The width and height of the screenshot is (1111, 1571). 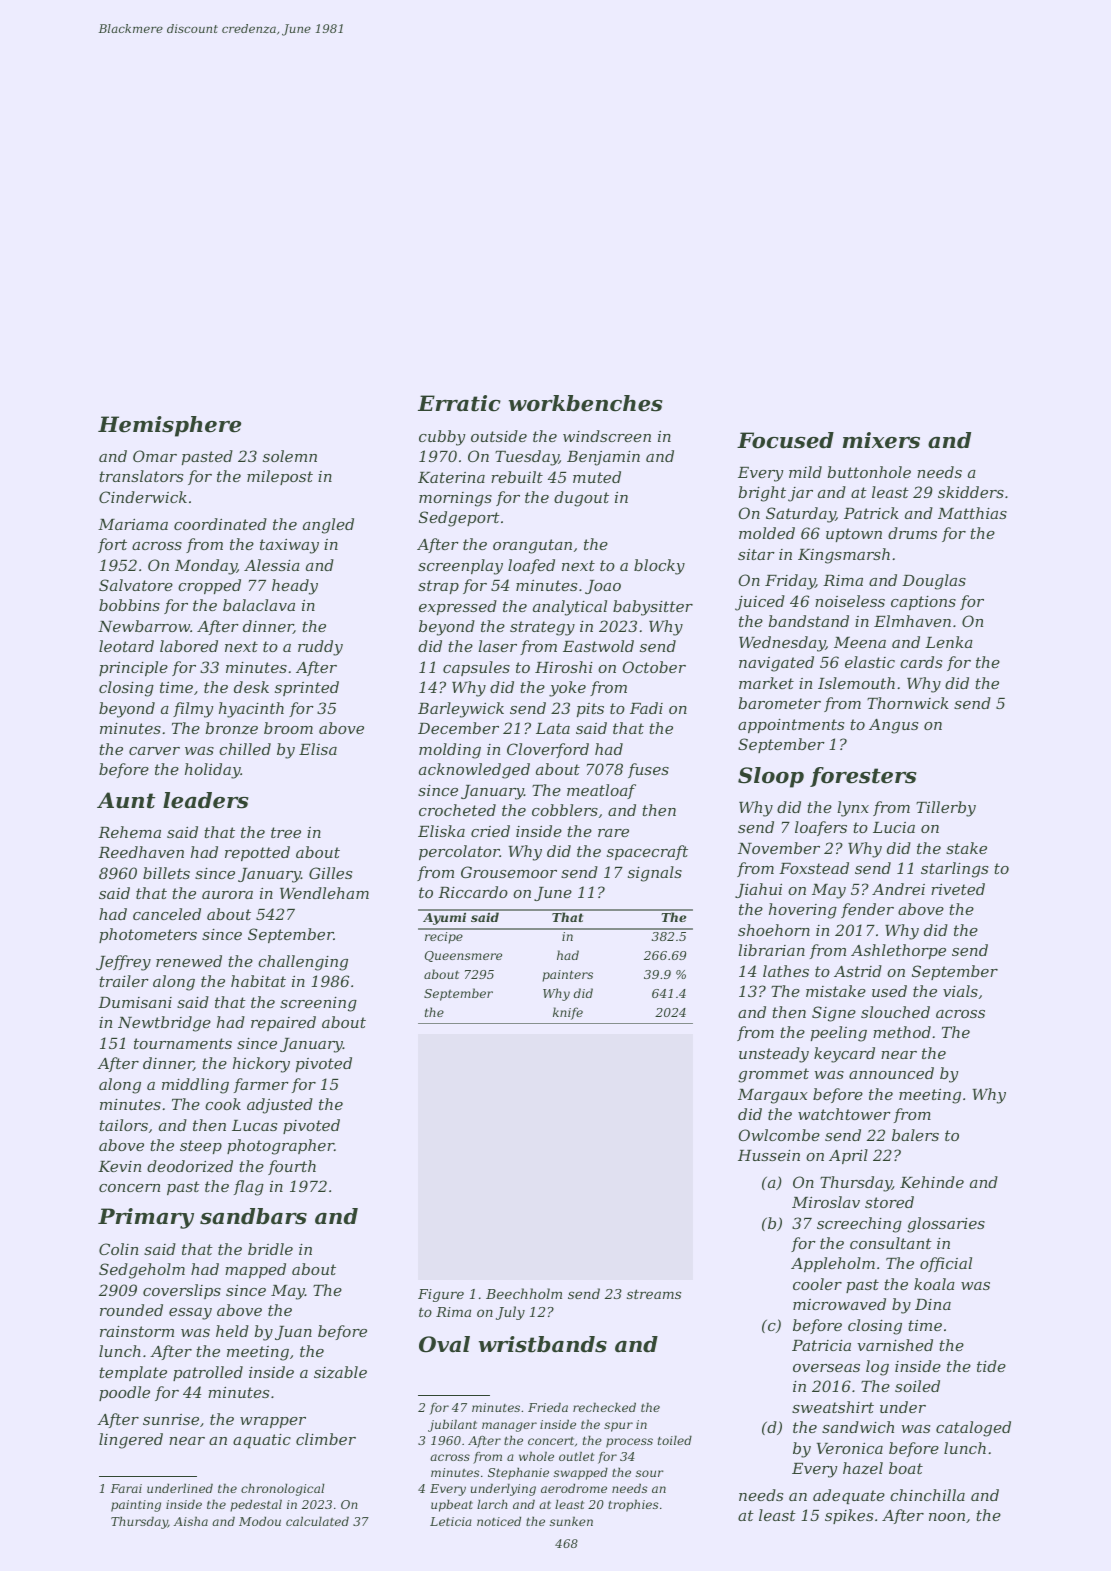 What do you see at coordinates (280, 1147) in the screenshot?
I see `photographer` at bounding box center [280, 1147].
